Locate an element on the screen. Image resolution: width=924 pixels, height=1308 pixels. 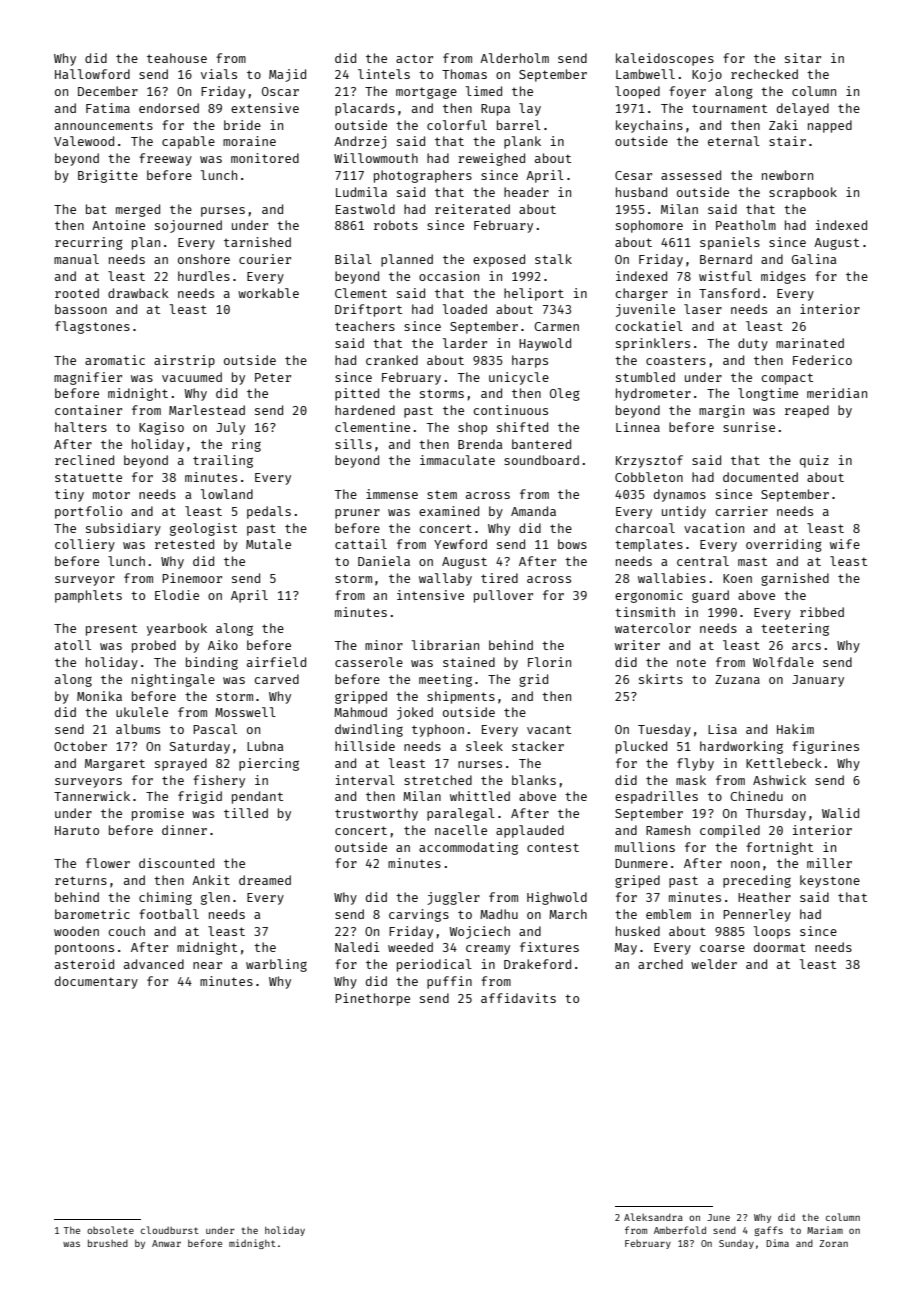
Peatholm is located at coordinates (746, 225).
